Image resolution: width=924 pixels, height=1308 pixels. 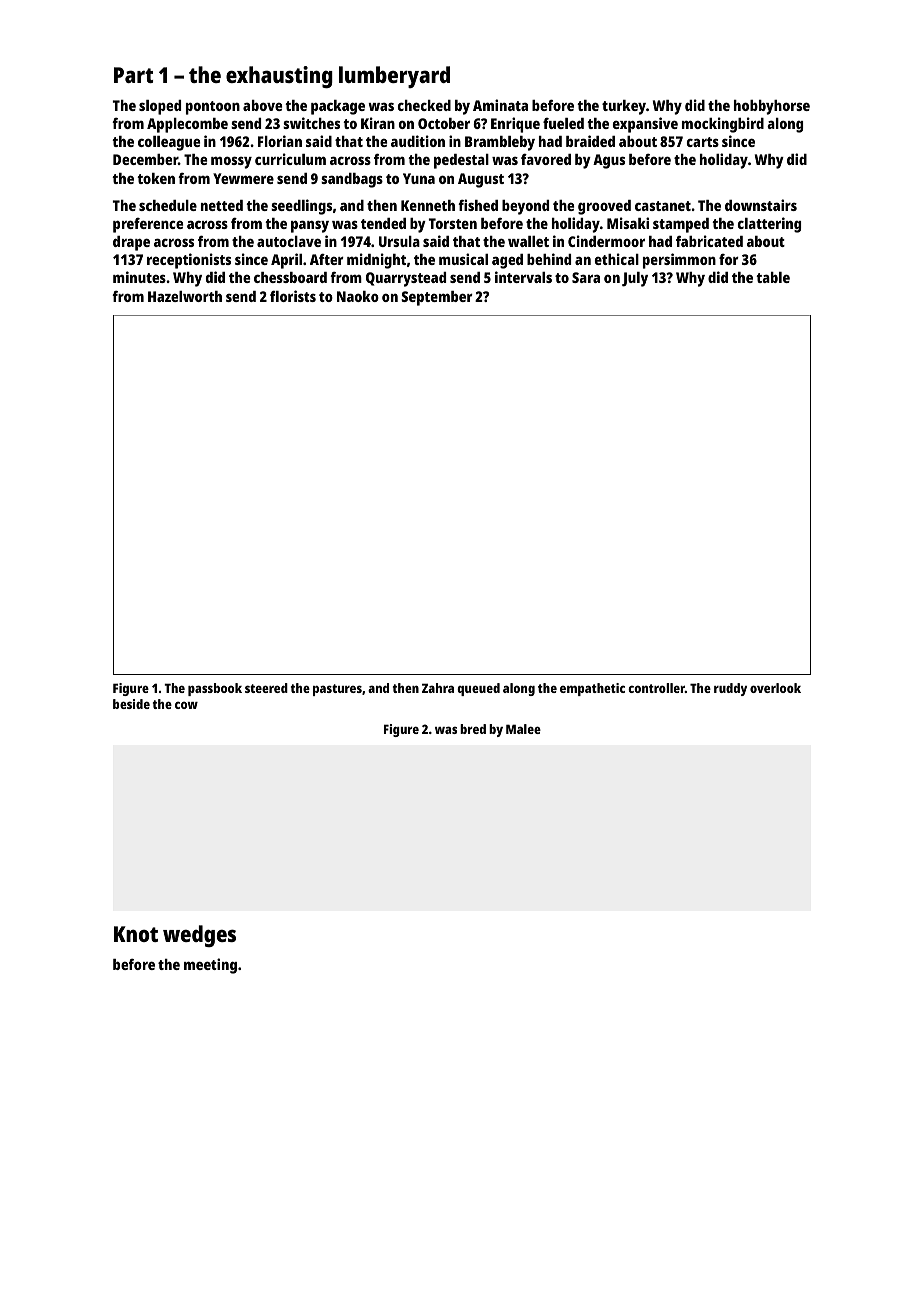 I want to click on meeting, so click(x=210, y=966).
